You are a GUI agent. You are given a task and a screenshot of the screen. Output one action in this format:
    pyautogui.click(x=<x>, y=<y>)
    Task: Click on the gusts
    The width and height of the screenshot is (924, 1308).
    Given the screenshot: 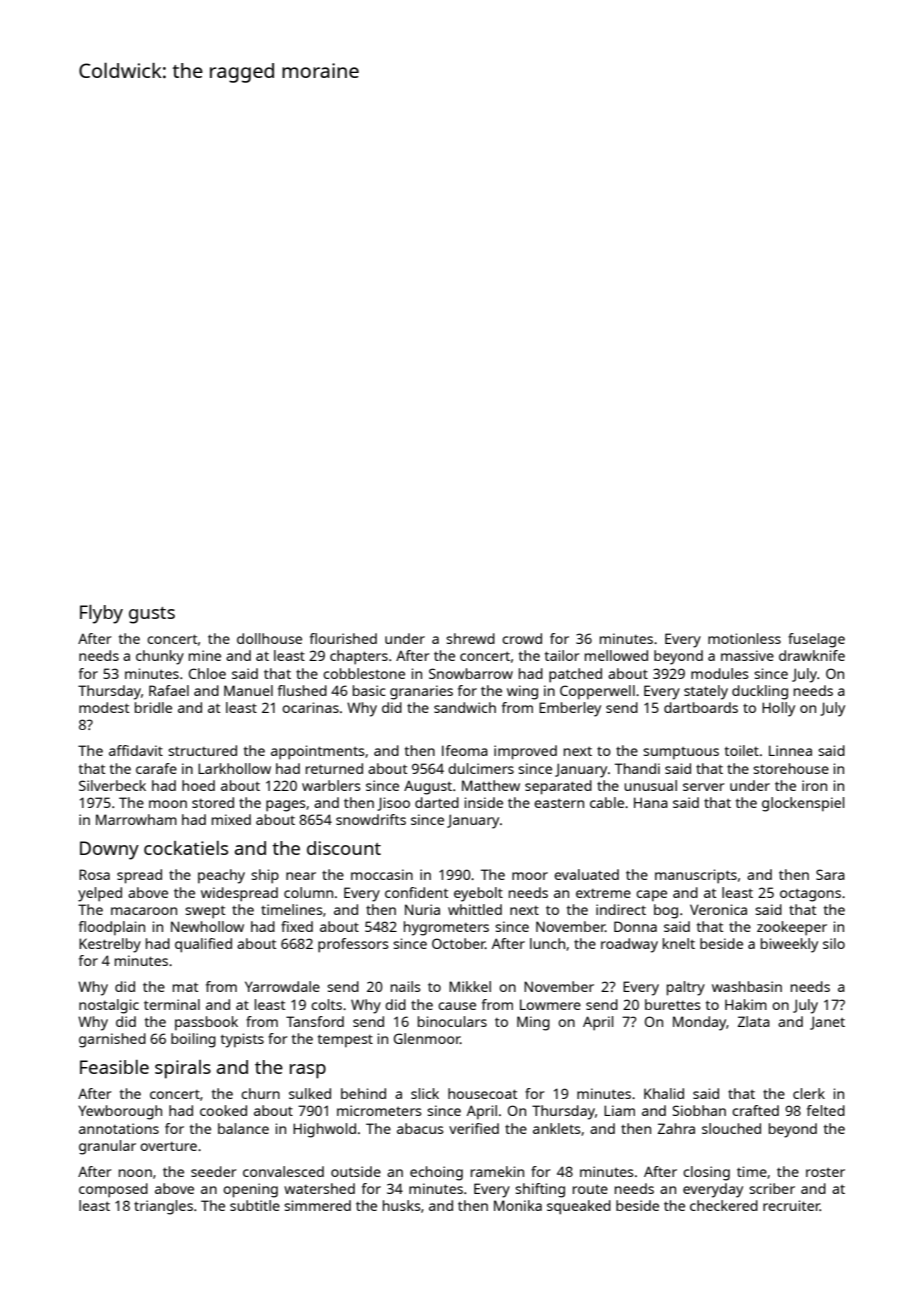 What is the action you would take?
    pyautogui.click(x=152, y=615)
